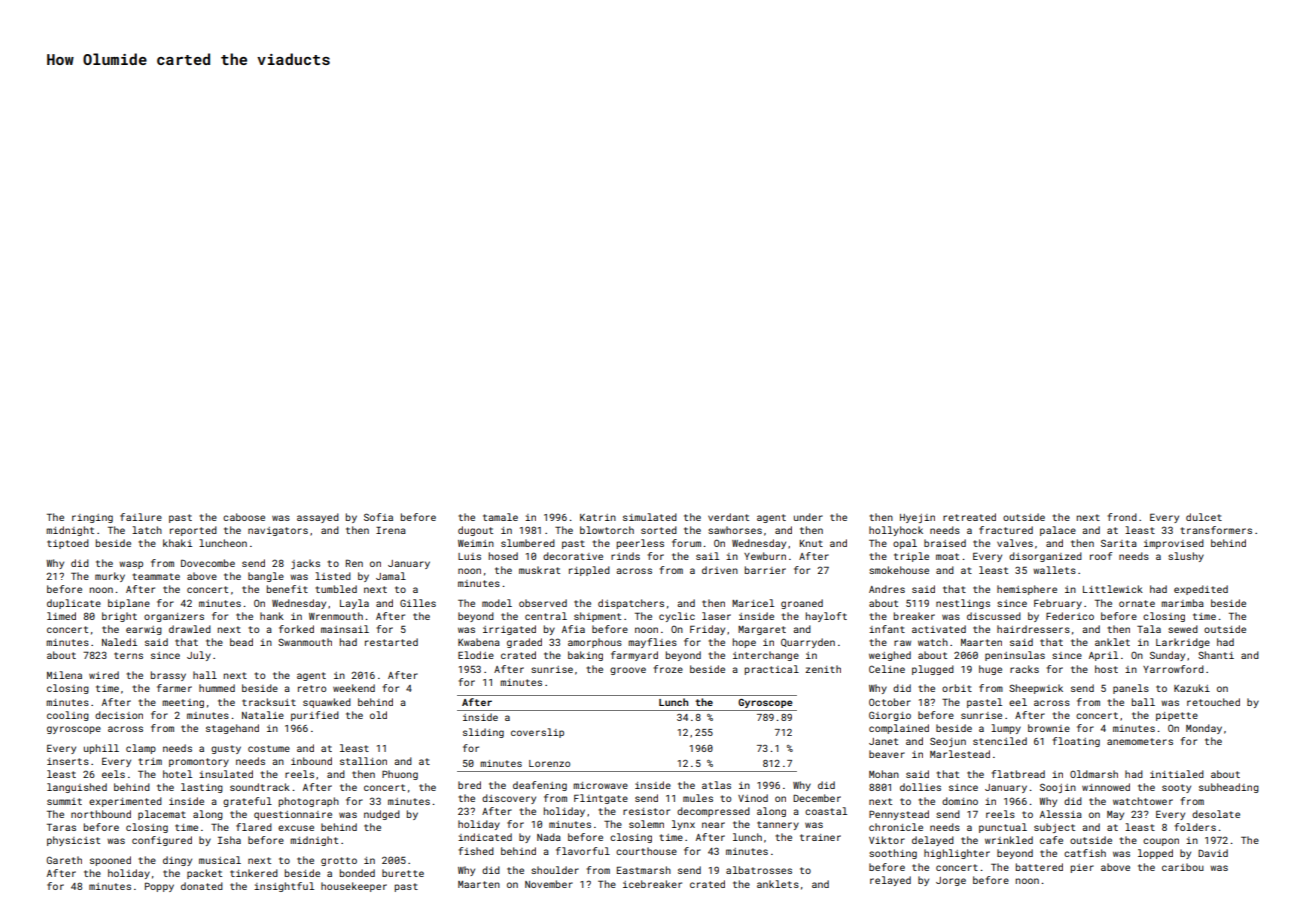  Describe the element at coordinates (141, 517) in the document. I see `failure` at that location.
